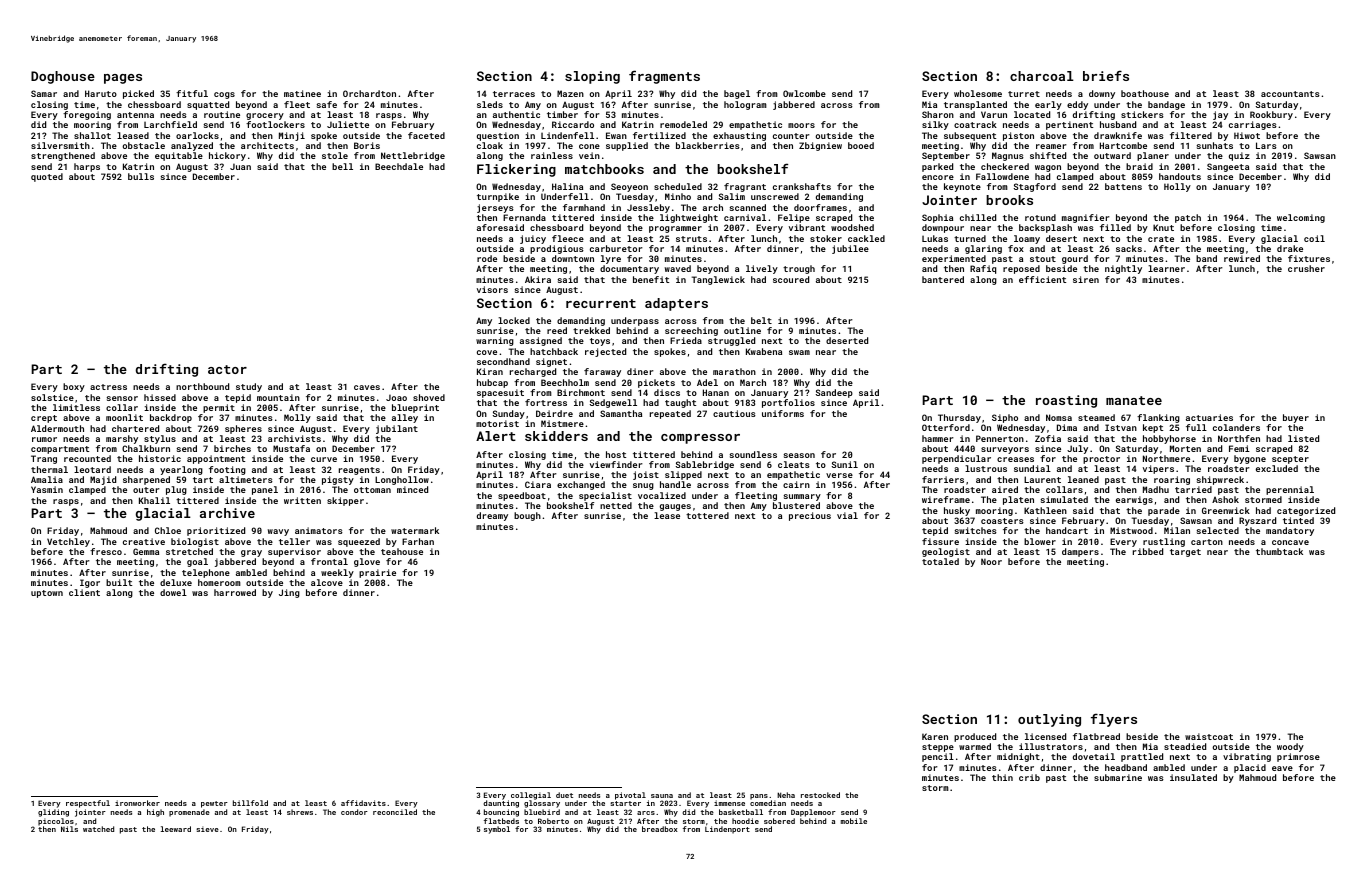 This screenshot has height=887, width=1372. I want to click on sloping, so click(592, 77).
